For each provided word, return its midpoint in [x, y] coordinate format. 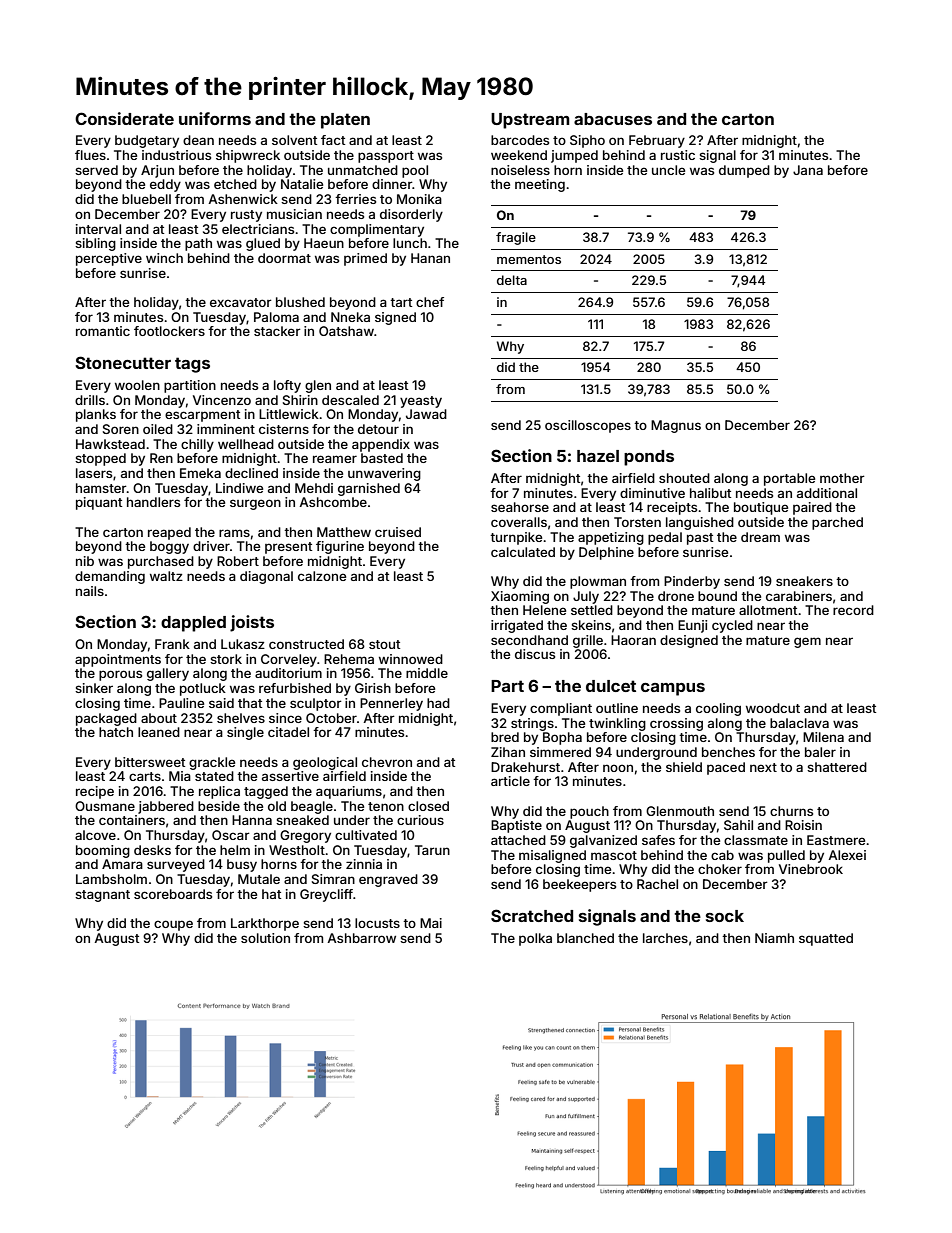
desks [152, 850]
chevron [387, 762]
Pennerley [391, 704]
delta [512, 280]
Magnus [676, 426]
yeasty [421, 402]
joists [252, 623]
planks [96, 415]
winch [164, 258]
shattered [837, 767]
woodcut [773, 708]
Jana [808, 170]
